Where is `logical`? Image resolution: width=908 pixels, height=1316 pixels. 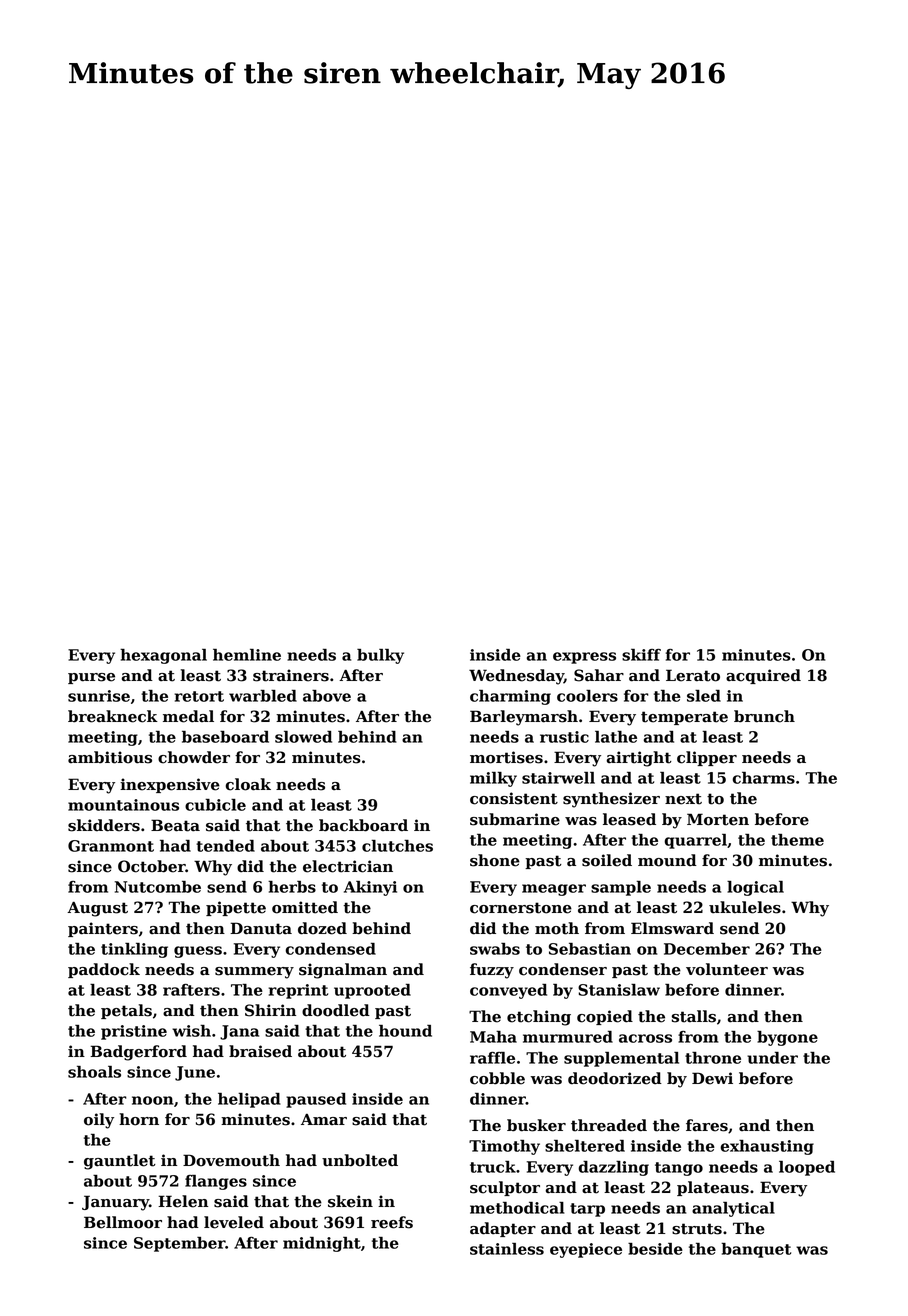
logical is located at coordinates (755, 888).
